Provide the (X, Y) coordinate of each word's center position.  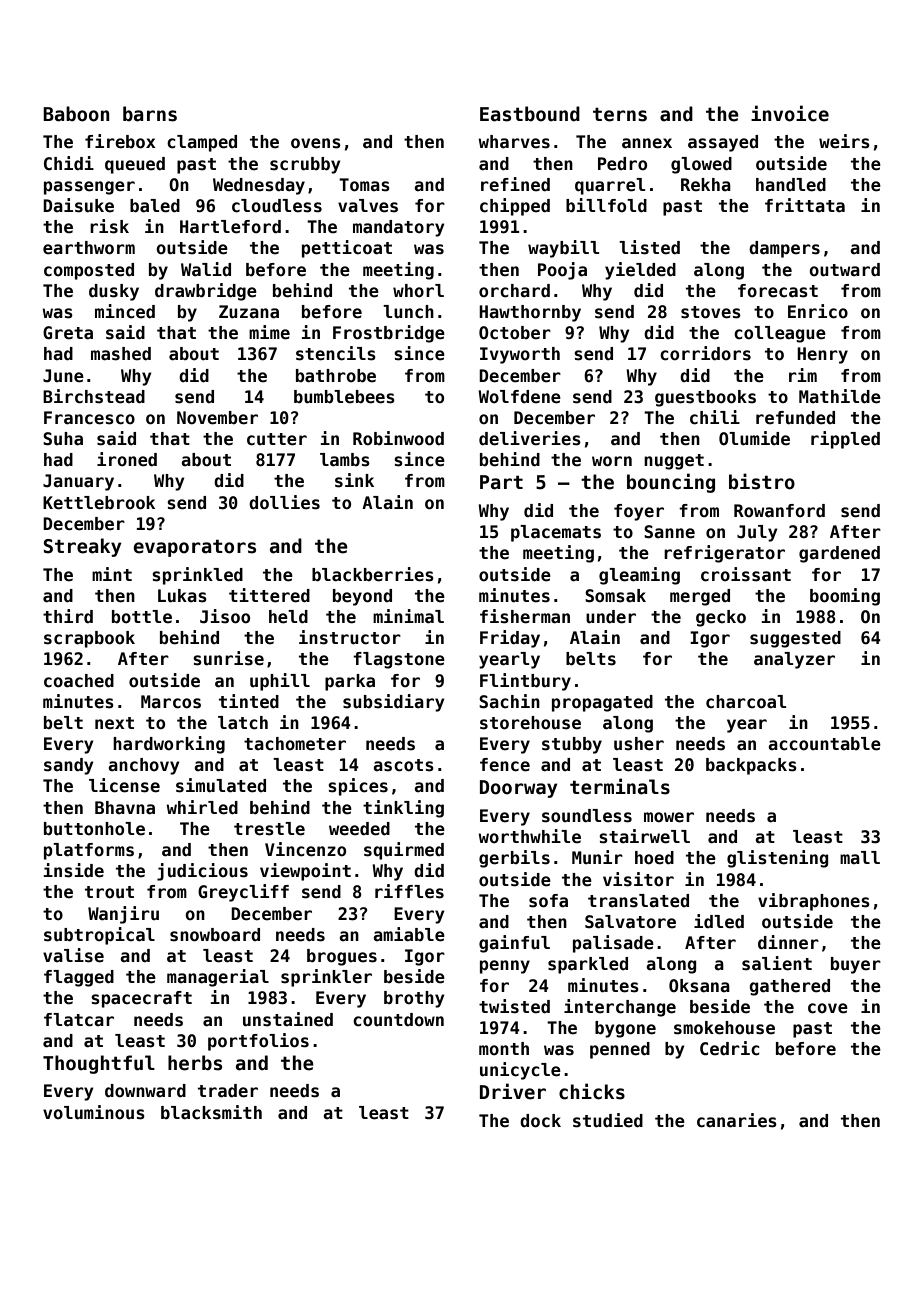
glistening (777, 859)
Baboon (76, 114)
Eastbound (530, 114)
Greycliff (243, 893)
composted (89, 271)
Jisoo (225, 616)
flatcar (79, 1020)
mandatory (398, 228)
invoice (790, 113)
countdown (398, 1020)
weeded (359, 829)
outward (844, 270)
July (757, 533)
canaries (737, 1120)
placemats (556, 533)
